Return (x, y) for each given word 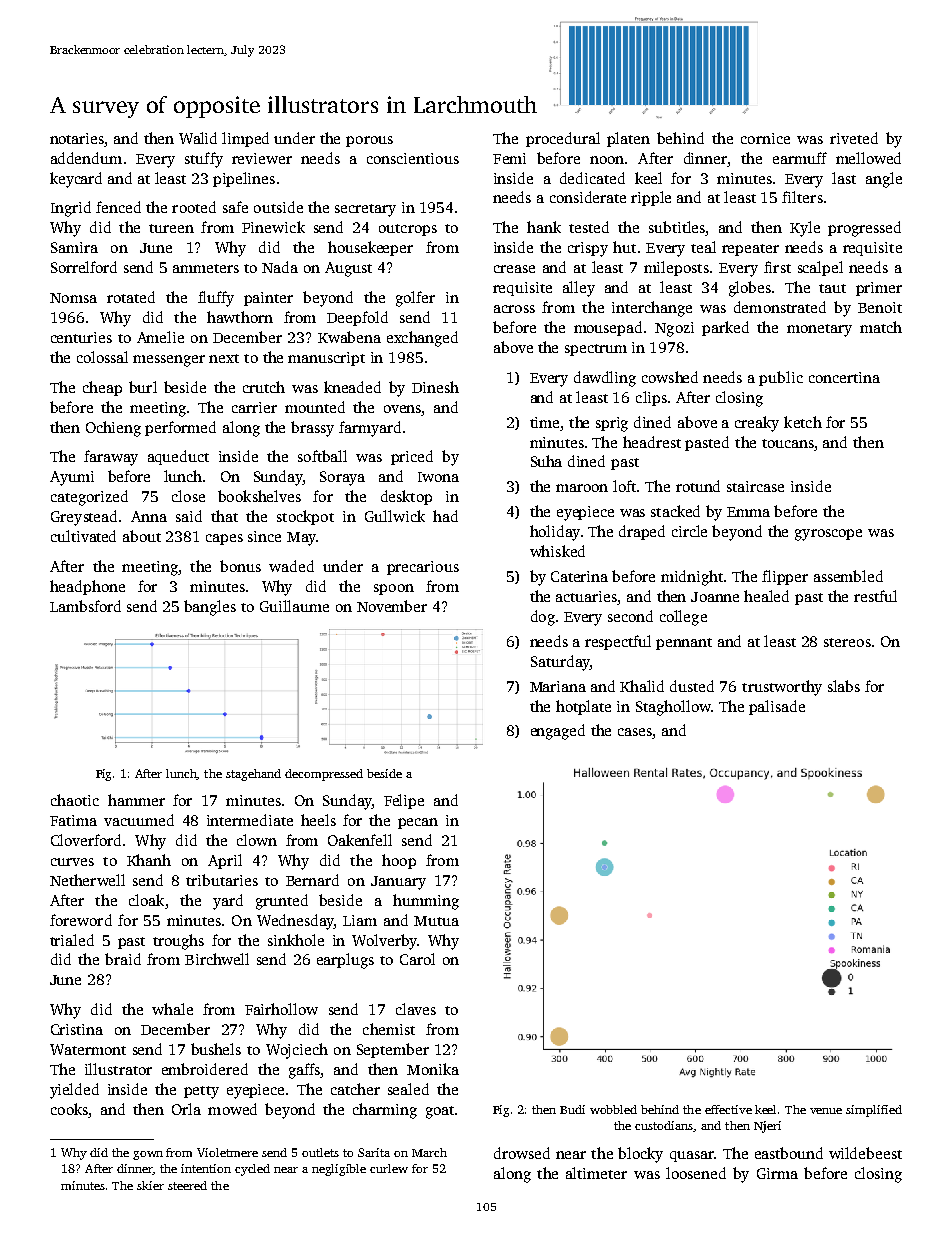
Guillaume (294, 606)
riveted (854, 138)
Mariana (558, 686)
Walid (198, 138)
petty (201, 1092)
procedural (563, 139)
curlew (389, 1168)
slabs (844, 686)
